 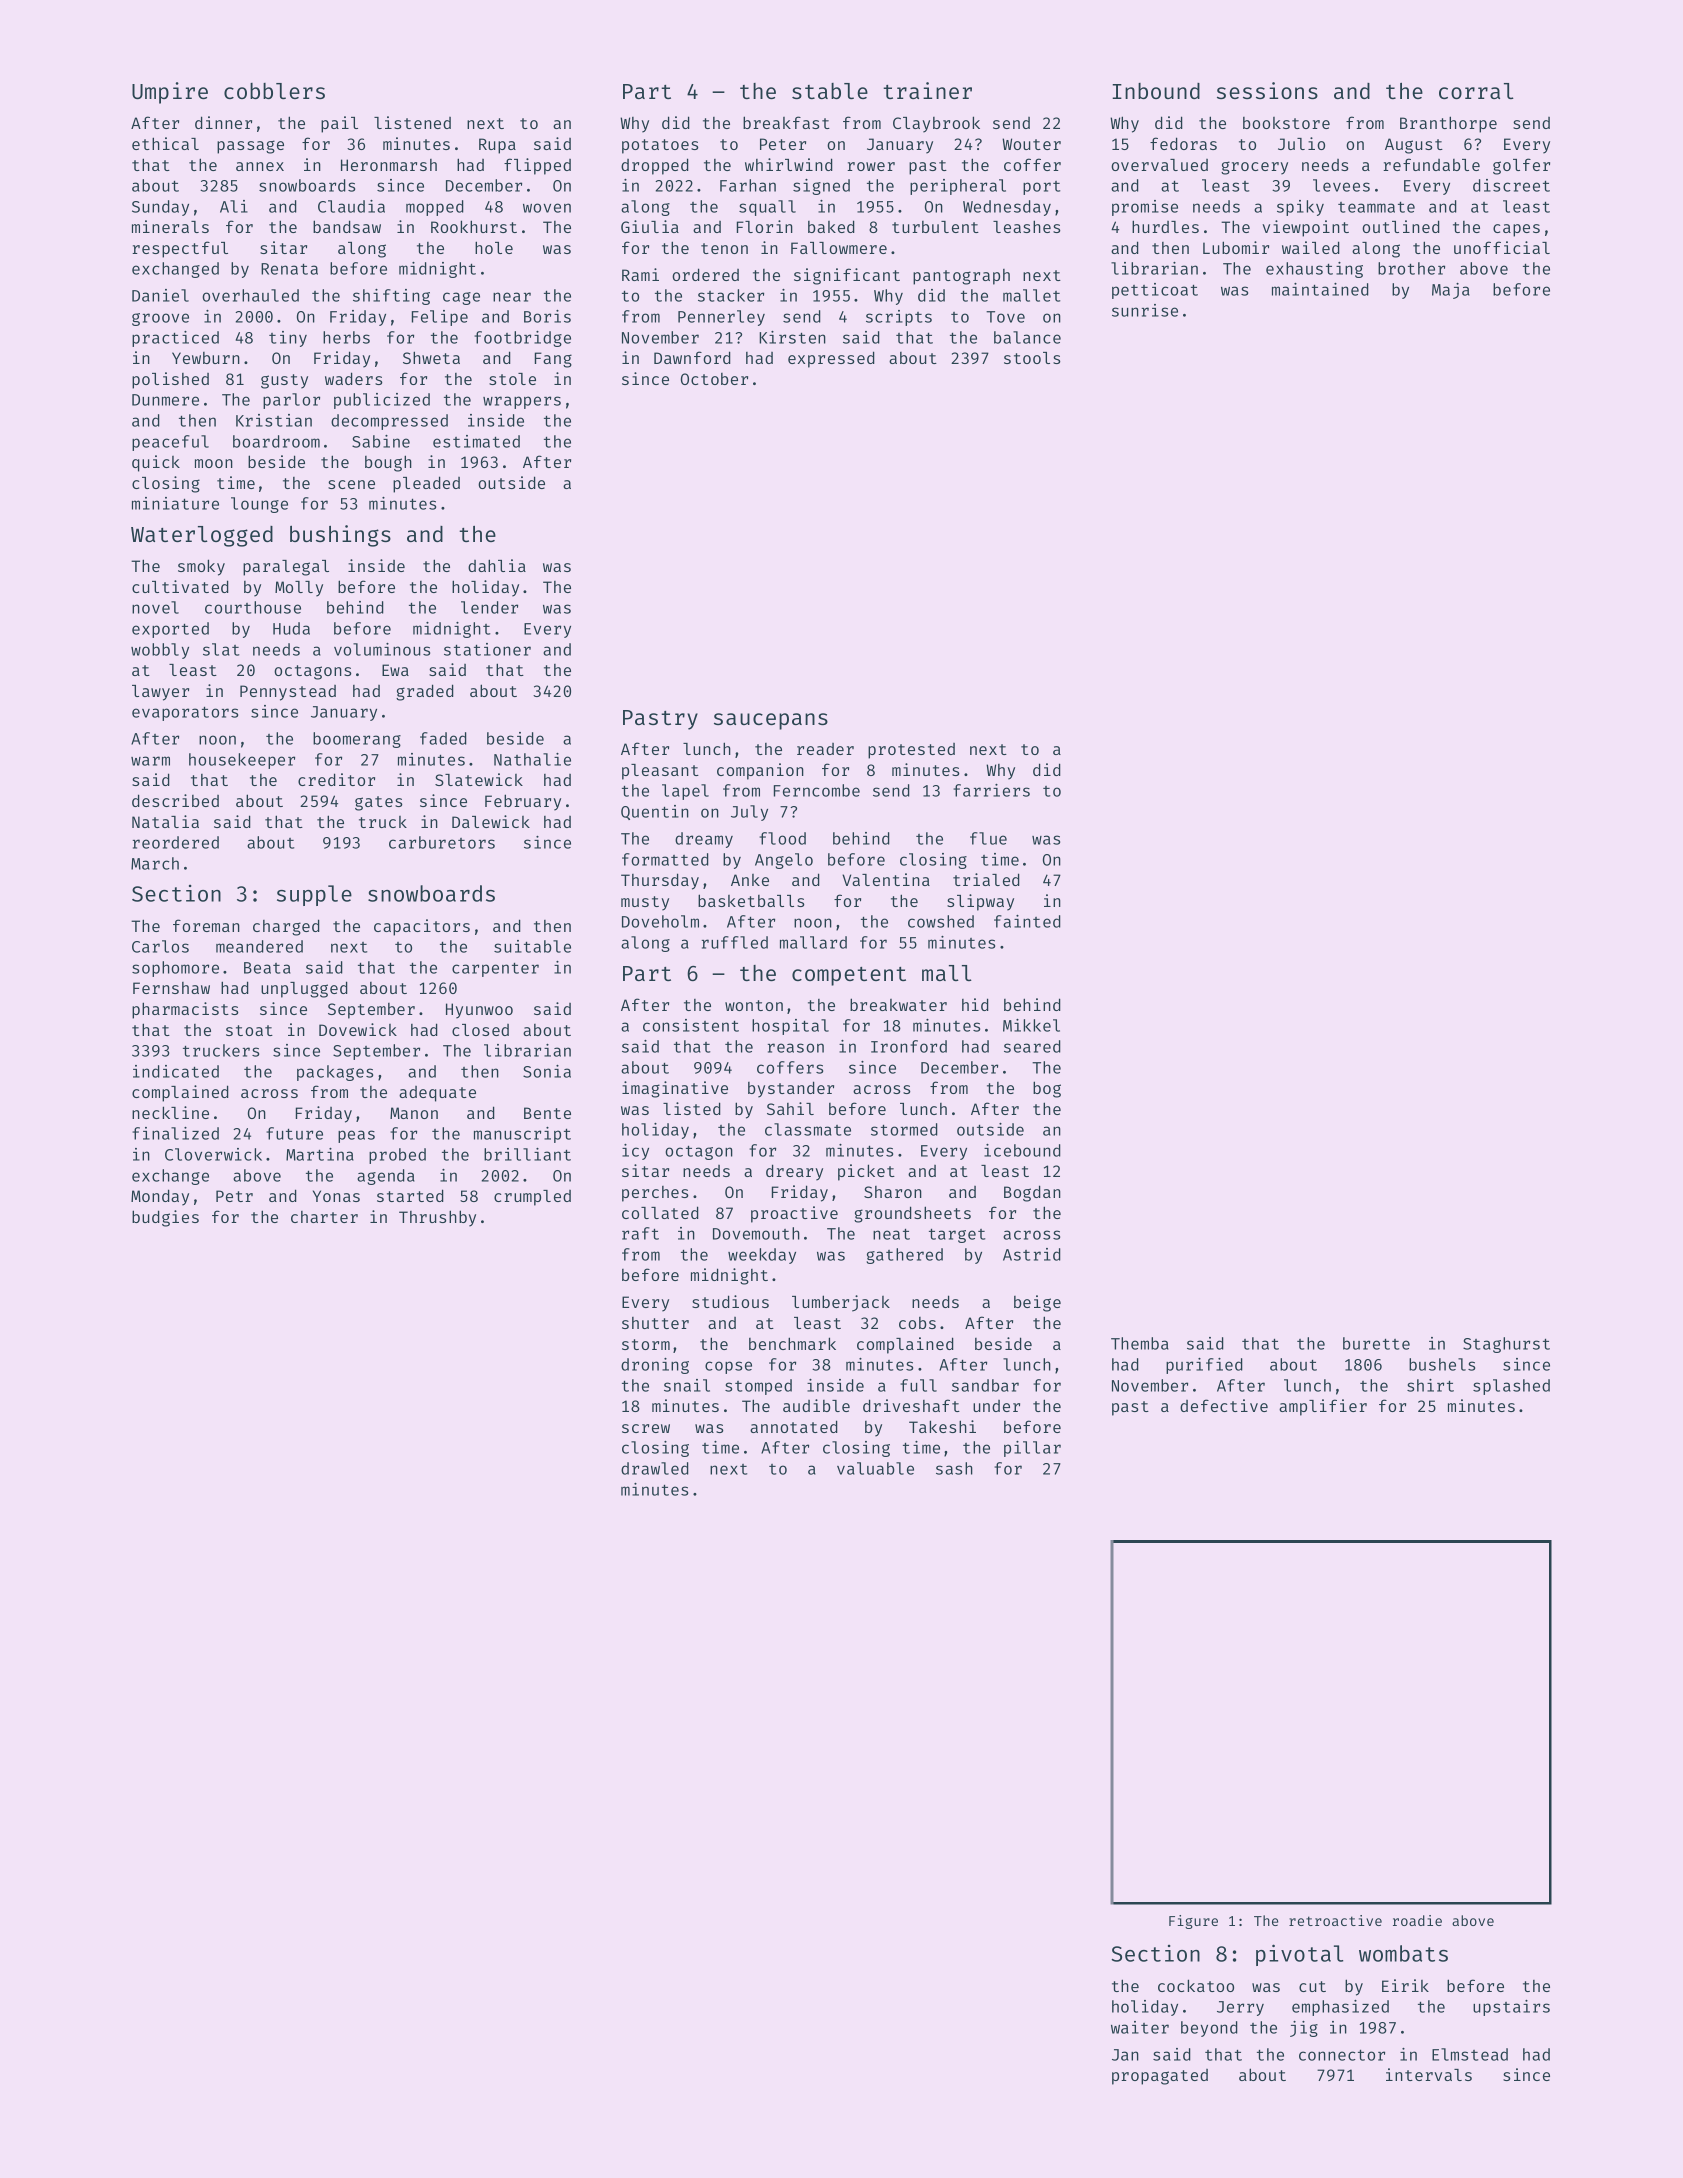 I want to click on screw, so click(x=646, y=1428).
